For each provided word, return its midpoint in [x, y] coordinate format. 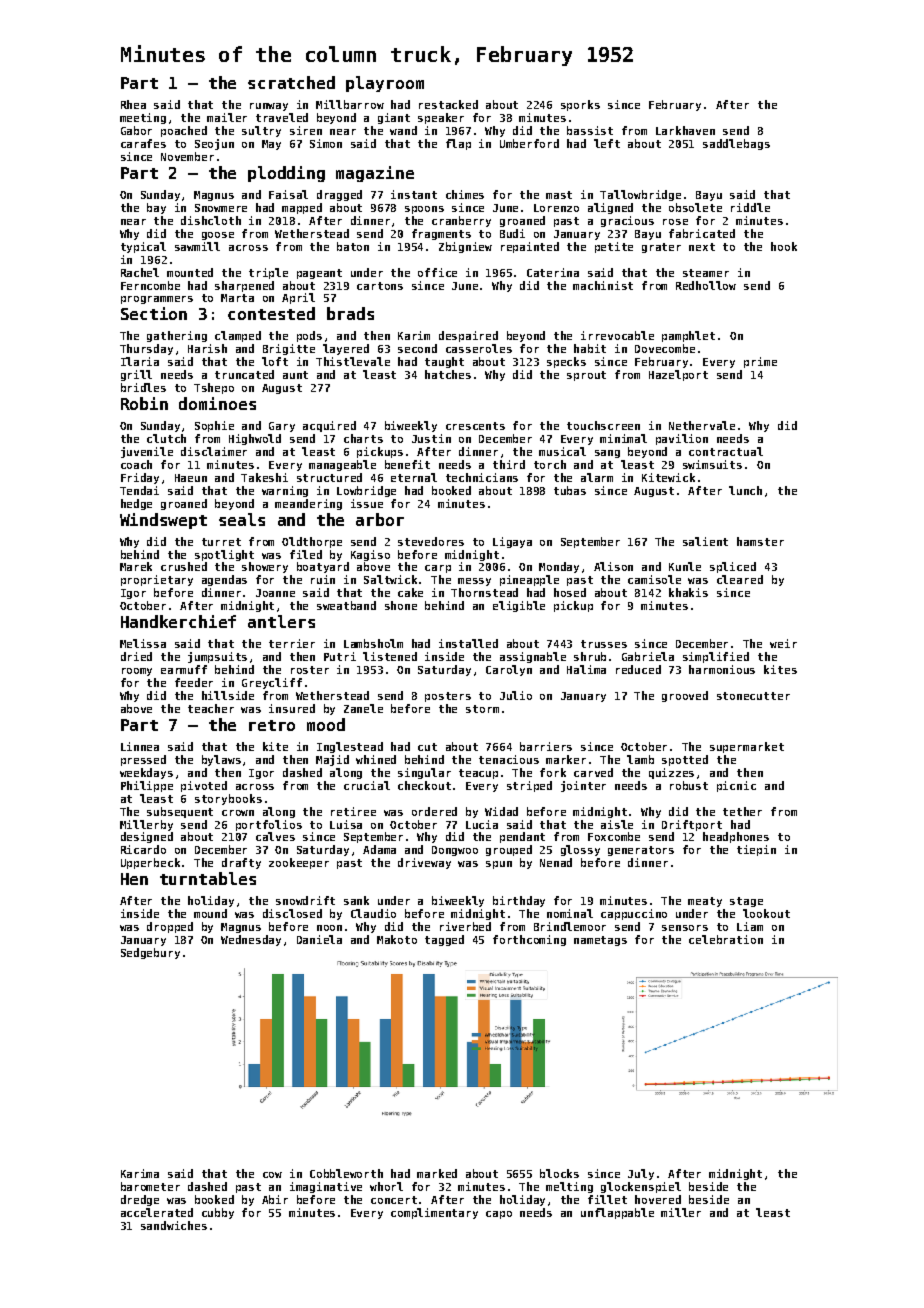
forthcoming [529, 940]
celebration [726, 939]
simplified [716, 657]
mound [210, 913]
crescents [475, 426]
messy [474, 582]
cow [272, 1175]
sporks [580, 105]
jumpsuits [217, 657]
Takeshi [264, 477]
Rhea [133, 104]
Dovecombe [665, 348]
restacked [448, 104]
